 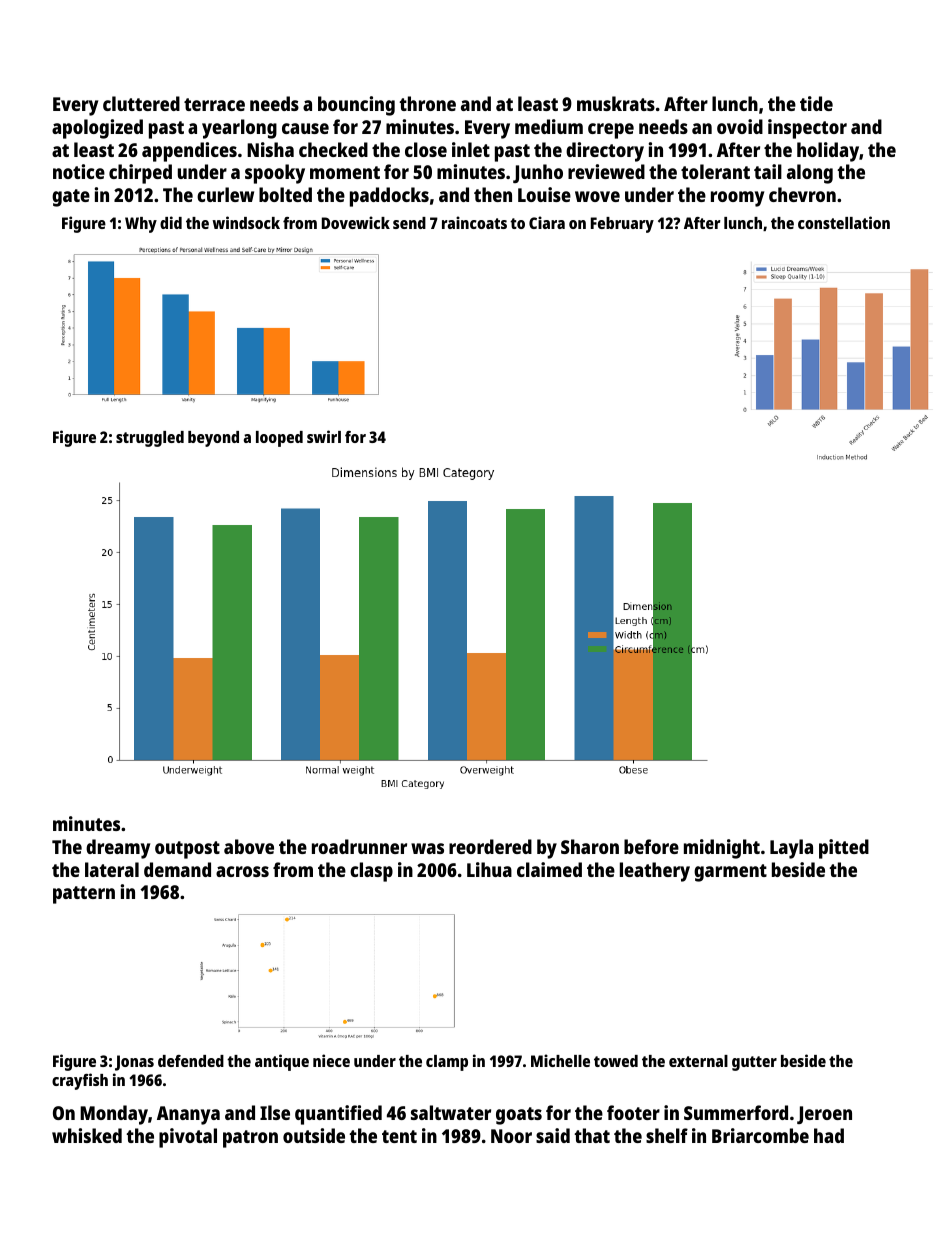 What do you see at coordinates (427, 103) in the page?
I see `throne` at bounding box center [427, 103].
